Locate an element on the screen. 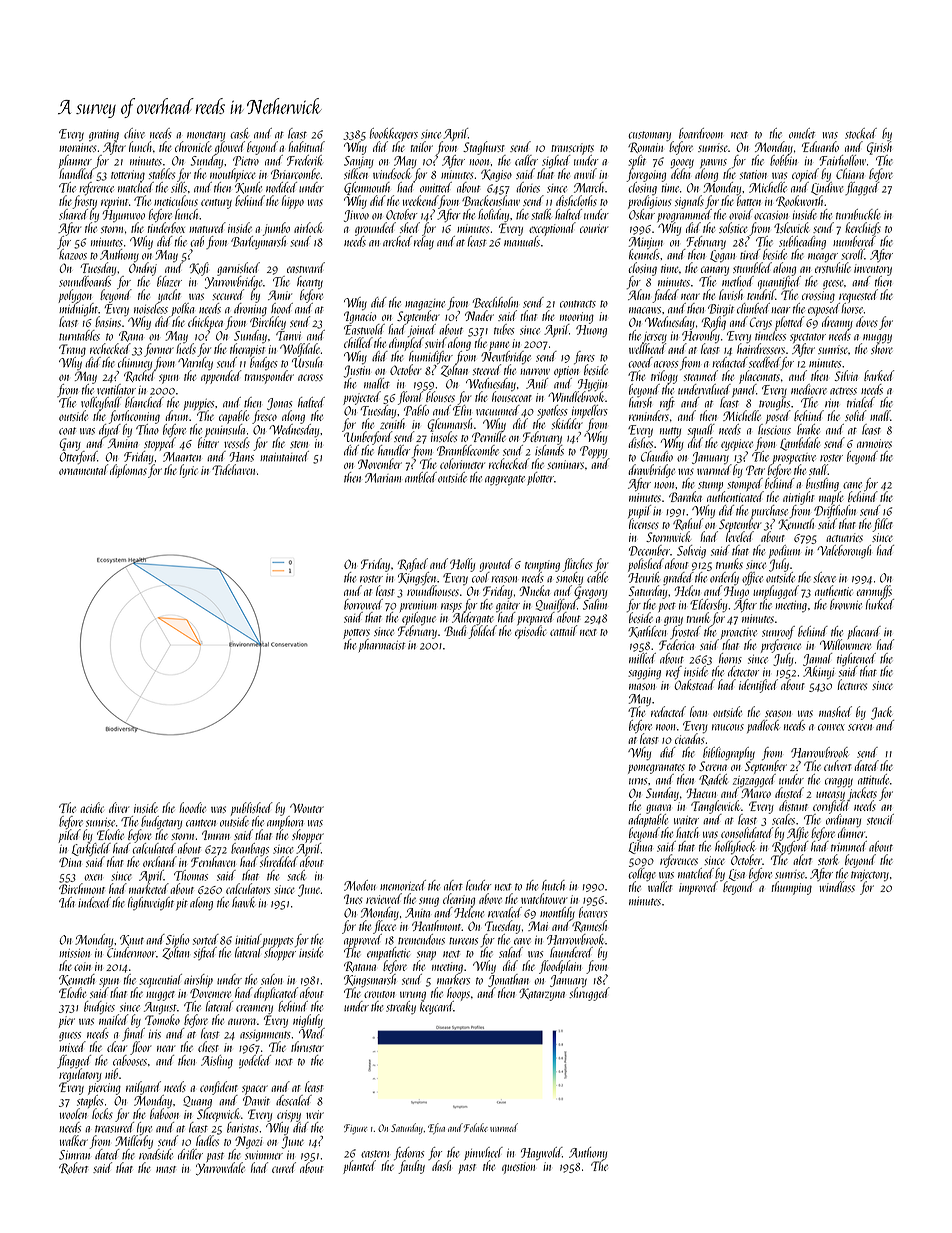  arched is located at coordinates (397, 241).
